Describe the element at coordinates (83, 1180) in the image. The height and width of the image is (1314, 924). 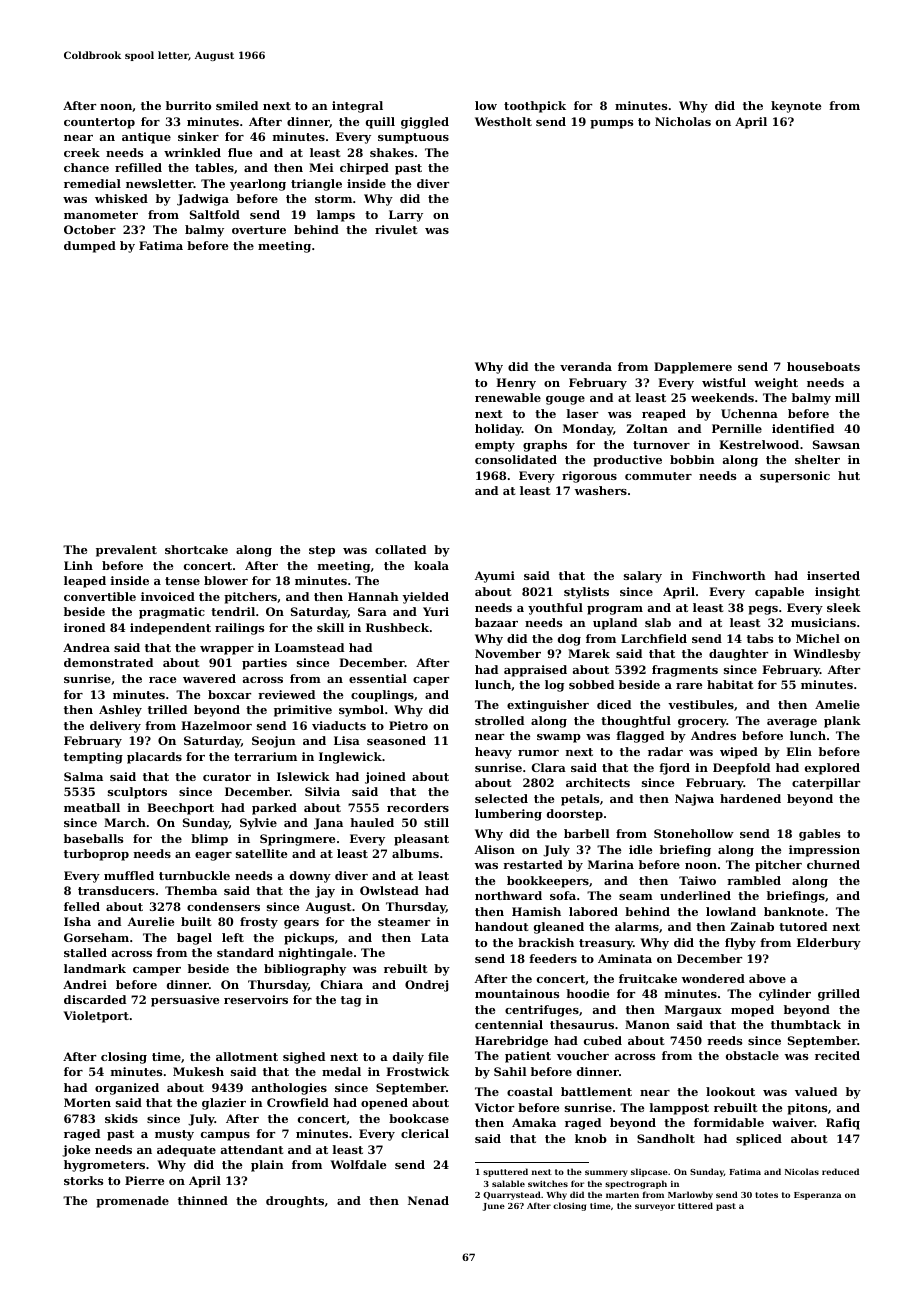
I see `storks` at that location.
